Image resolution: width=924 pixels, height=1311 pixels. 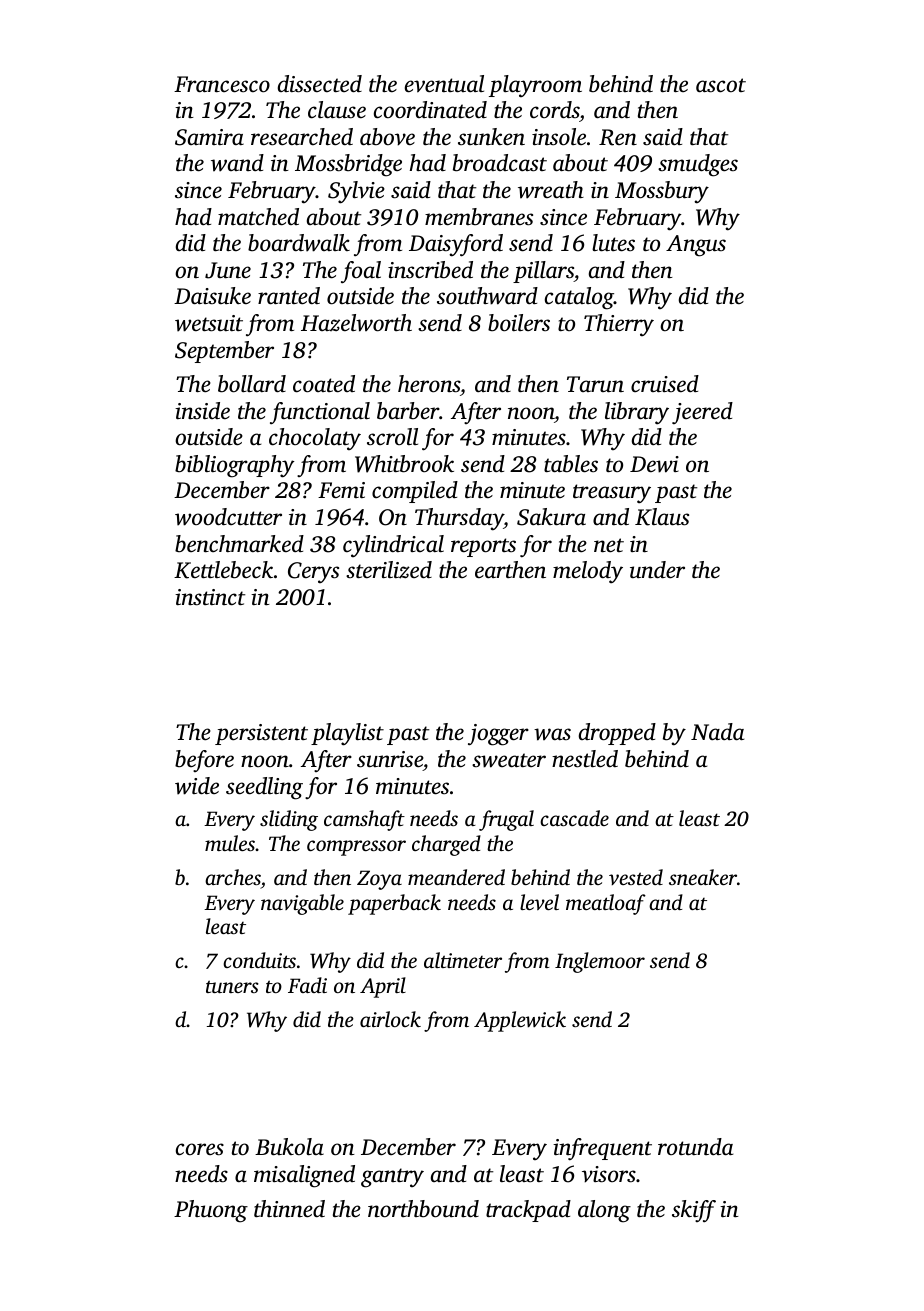 What do you see at coordinates (307, 985) in the screenshot?
I see `Fadi` at bounding box center [307, 985].
